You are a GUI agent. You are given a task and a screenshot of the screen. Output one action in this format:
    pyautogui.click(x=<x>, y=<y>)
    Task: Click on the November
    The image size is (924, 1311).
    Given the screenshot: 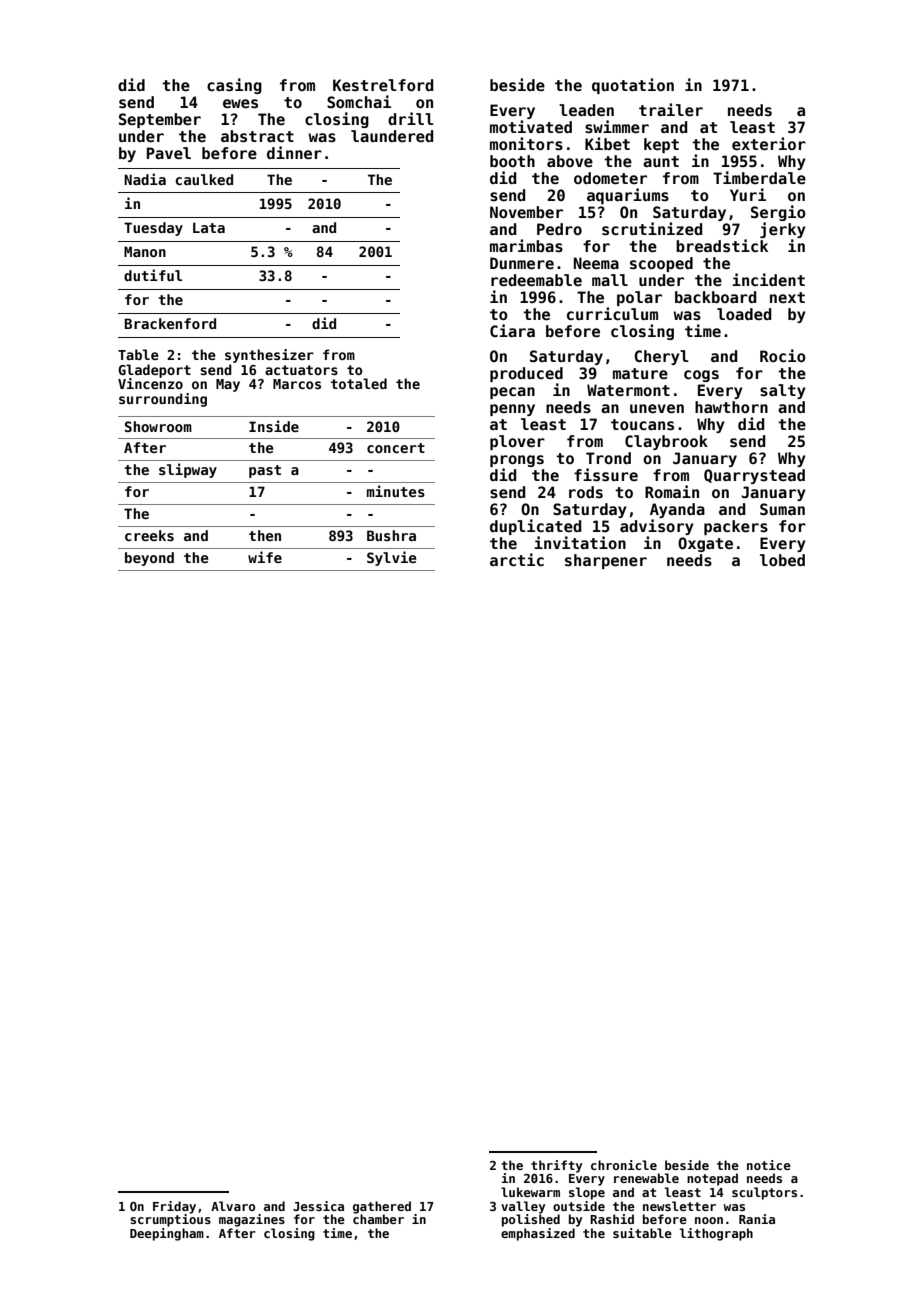 What is the action you would take?
    pyautogui.click(x=526, y=212)
